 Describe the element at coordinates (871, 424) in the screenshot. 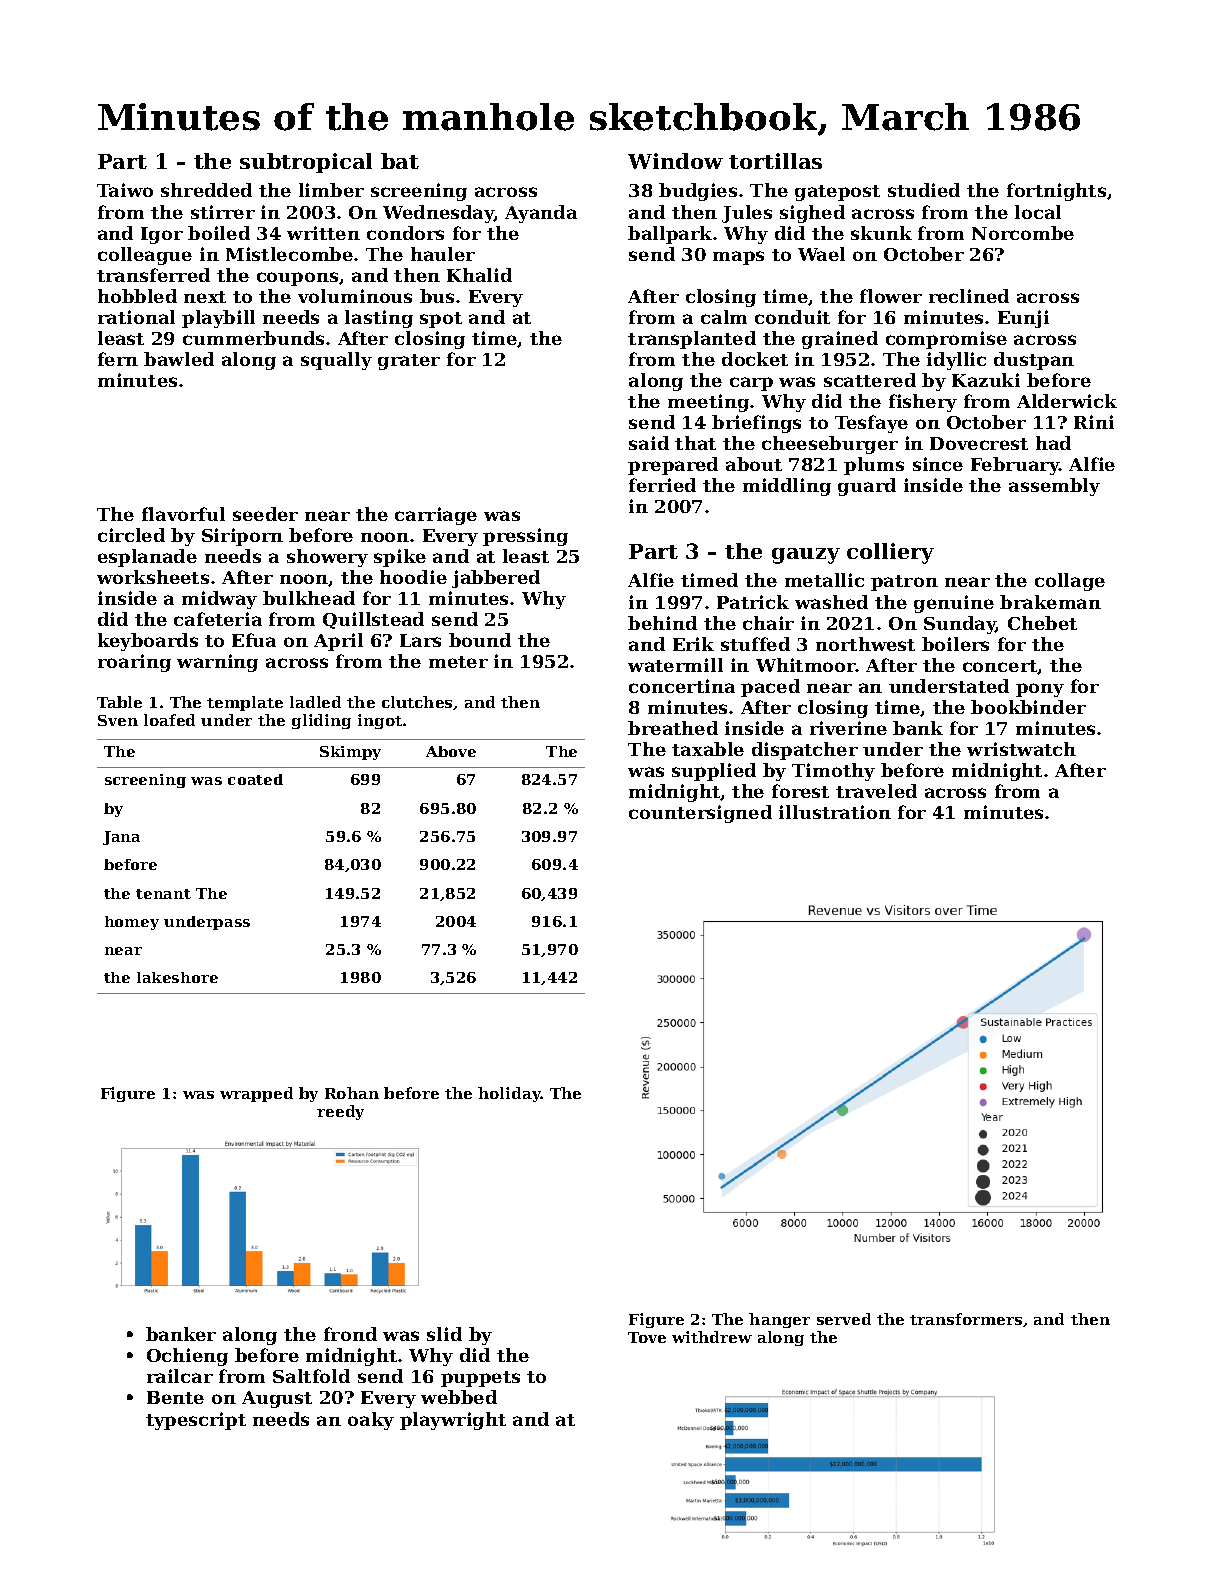

I see `Tesfaye` at that location.
